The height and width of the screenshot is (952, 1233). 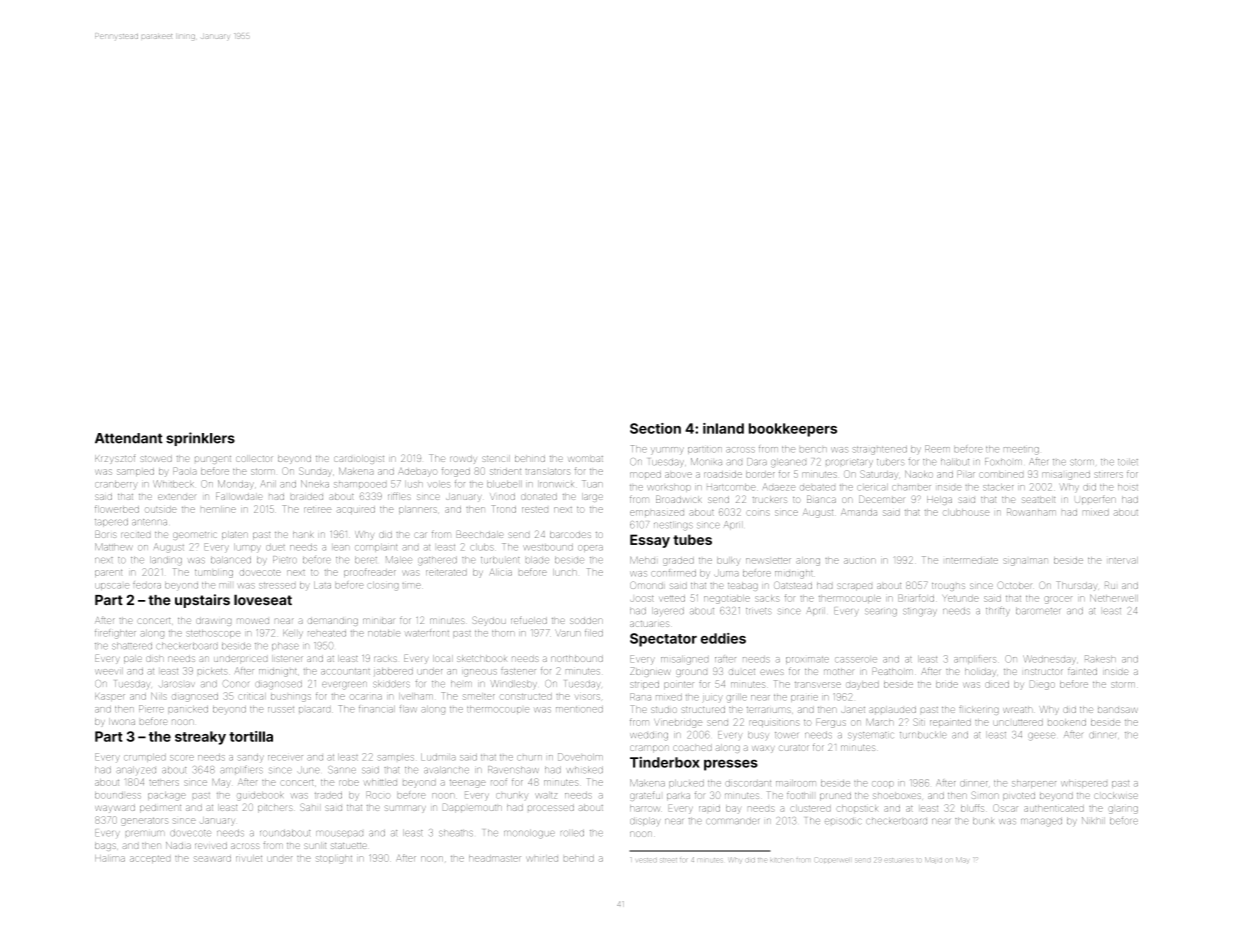 What do you see at coordinates (1042, 685) in the screenshot?
I see `Diego` at bounding box center [1042, 685].
